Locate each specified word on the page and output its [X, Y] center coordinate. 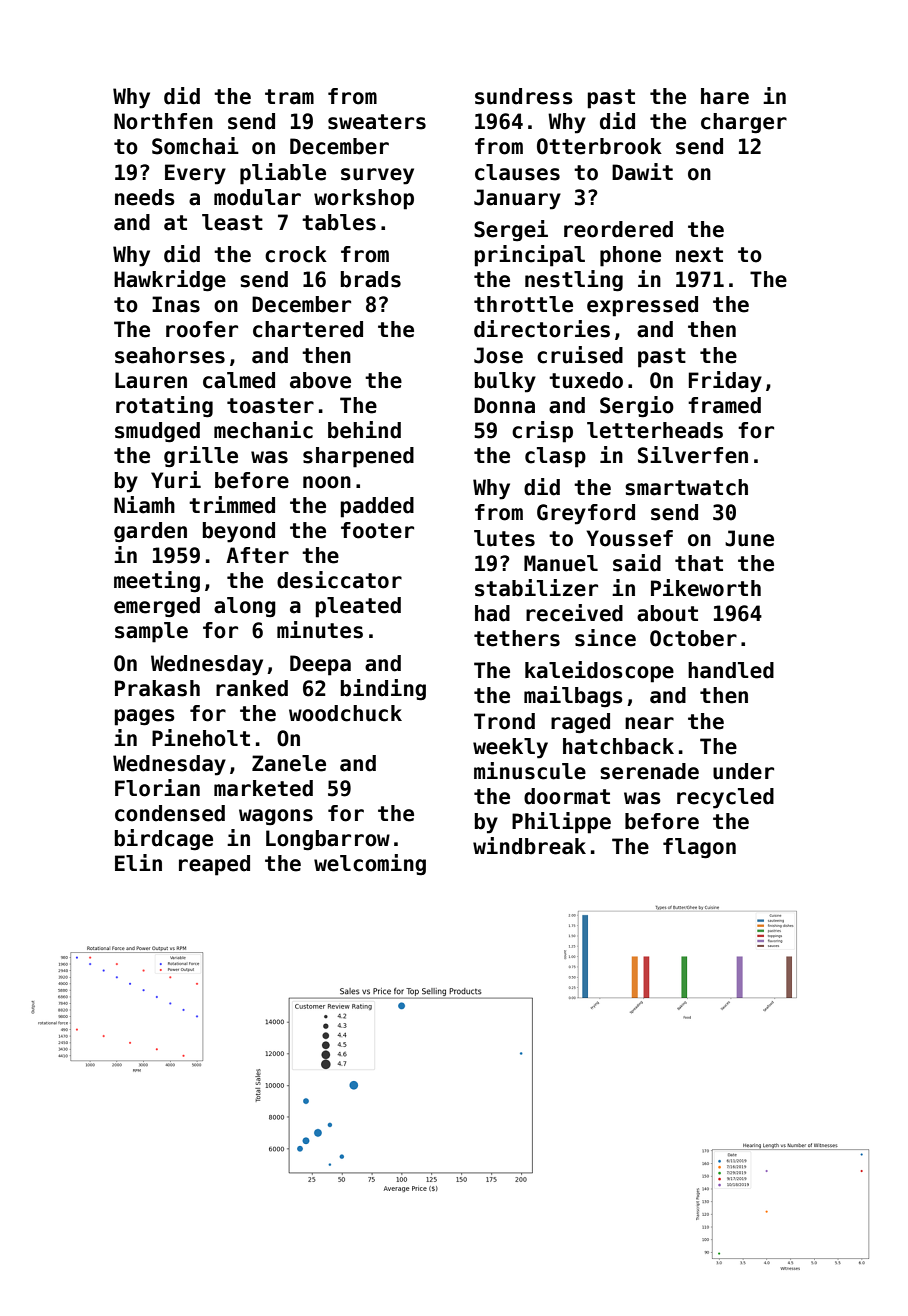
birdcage [164, 840]
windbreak [529, 846]
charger [744, 123]
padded [377, 507]
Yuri [176, 480]
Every [195, 174]
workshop [364, 199]
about [667, 613]
